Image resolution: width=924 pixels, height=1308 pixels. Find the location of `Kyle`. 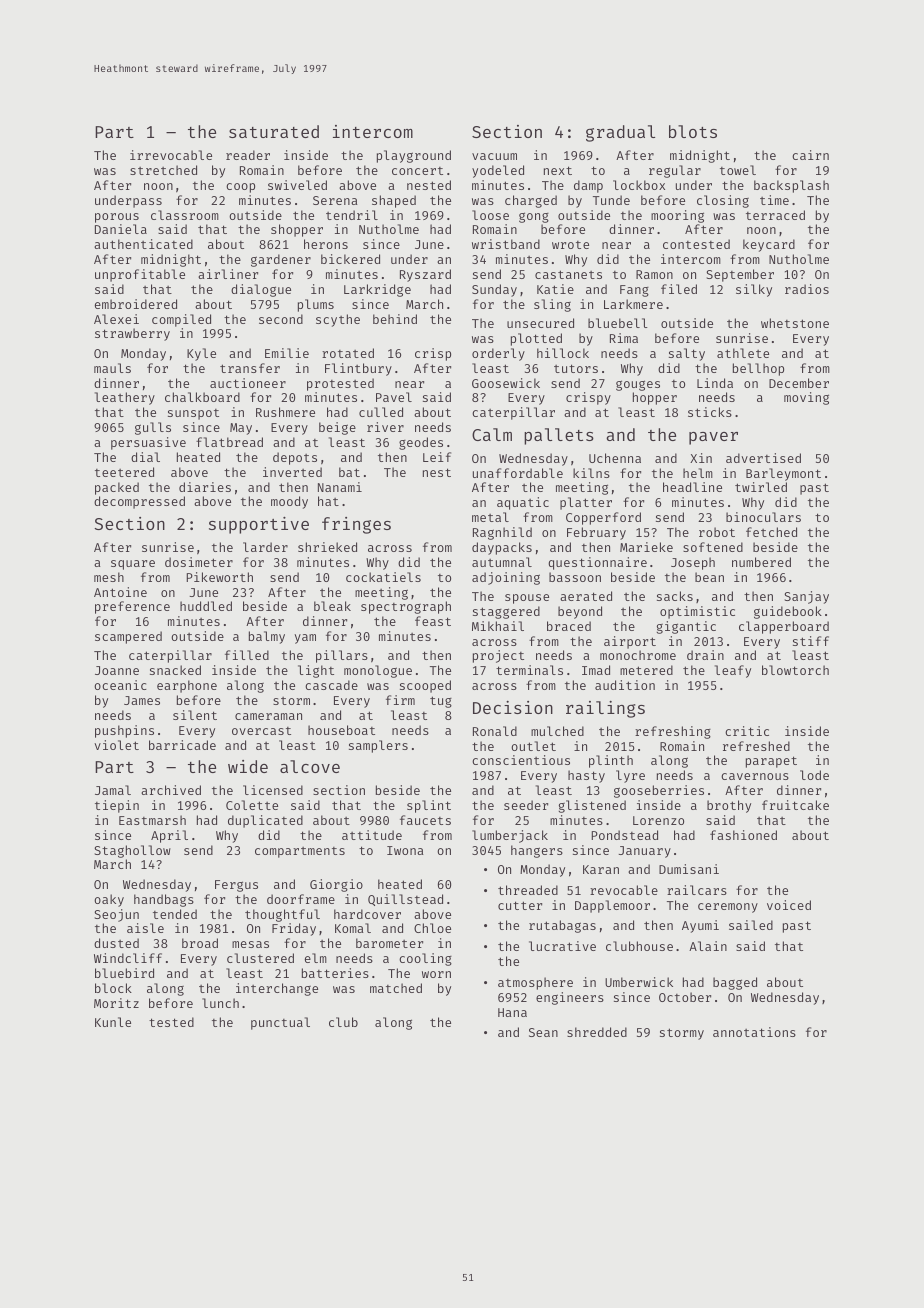

Kyle is located at coordinates (201, 354).
